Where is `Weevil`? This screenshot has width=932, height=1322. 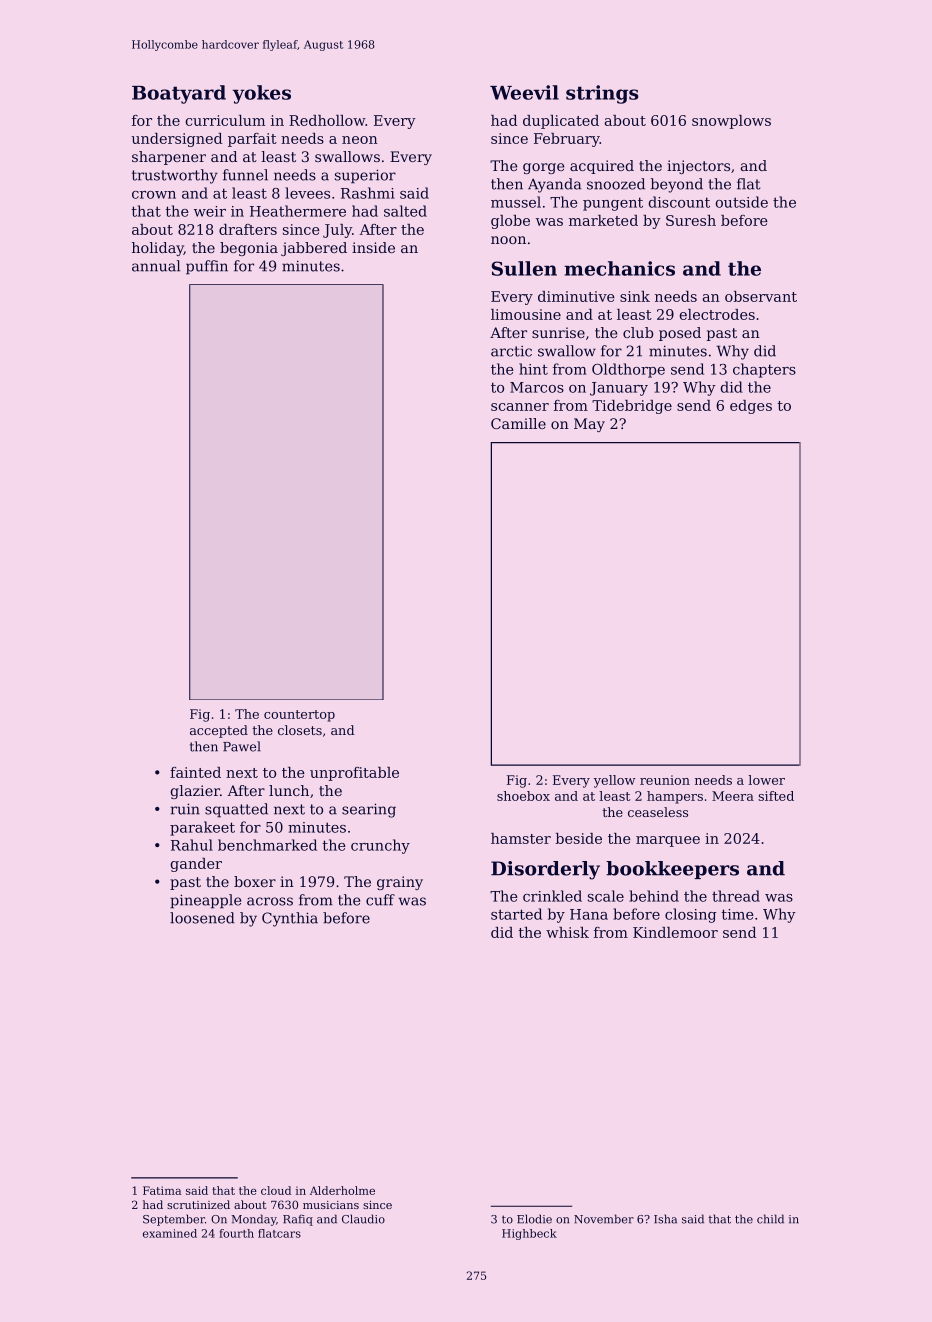
Weevil is located at coordinates (524, 92).
